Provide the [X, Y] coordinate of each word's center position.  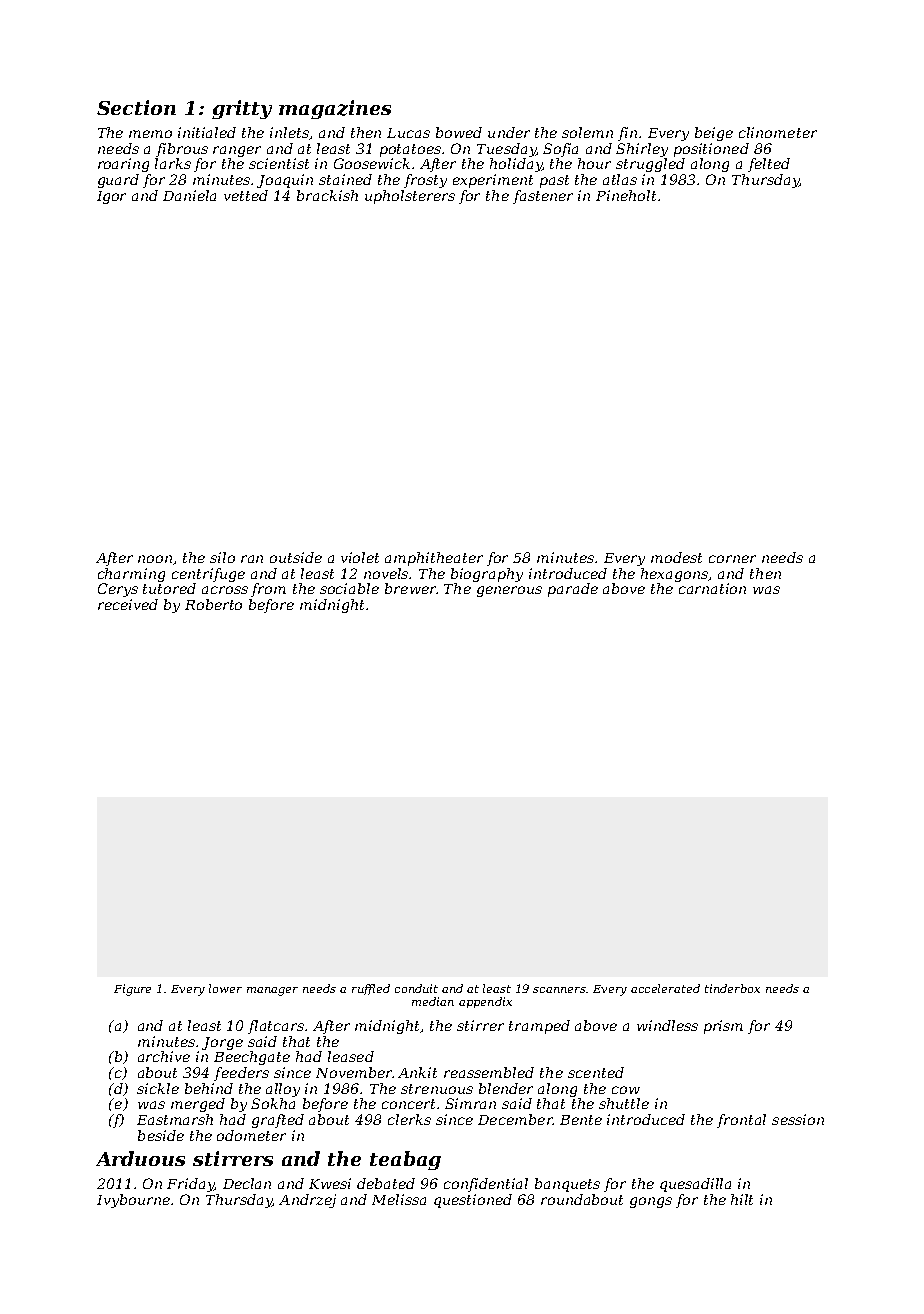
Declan [247, 1183]
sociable [349, 588]
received [128, 604]
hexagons [675, 575]
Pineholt [626, 195]
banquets [567, 1185]
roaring [123, 165]
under [509, 132]
